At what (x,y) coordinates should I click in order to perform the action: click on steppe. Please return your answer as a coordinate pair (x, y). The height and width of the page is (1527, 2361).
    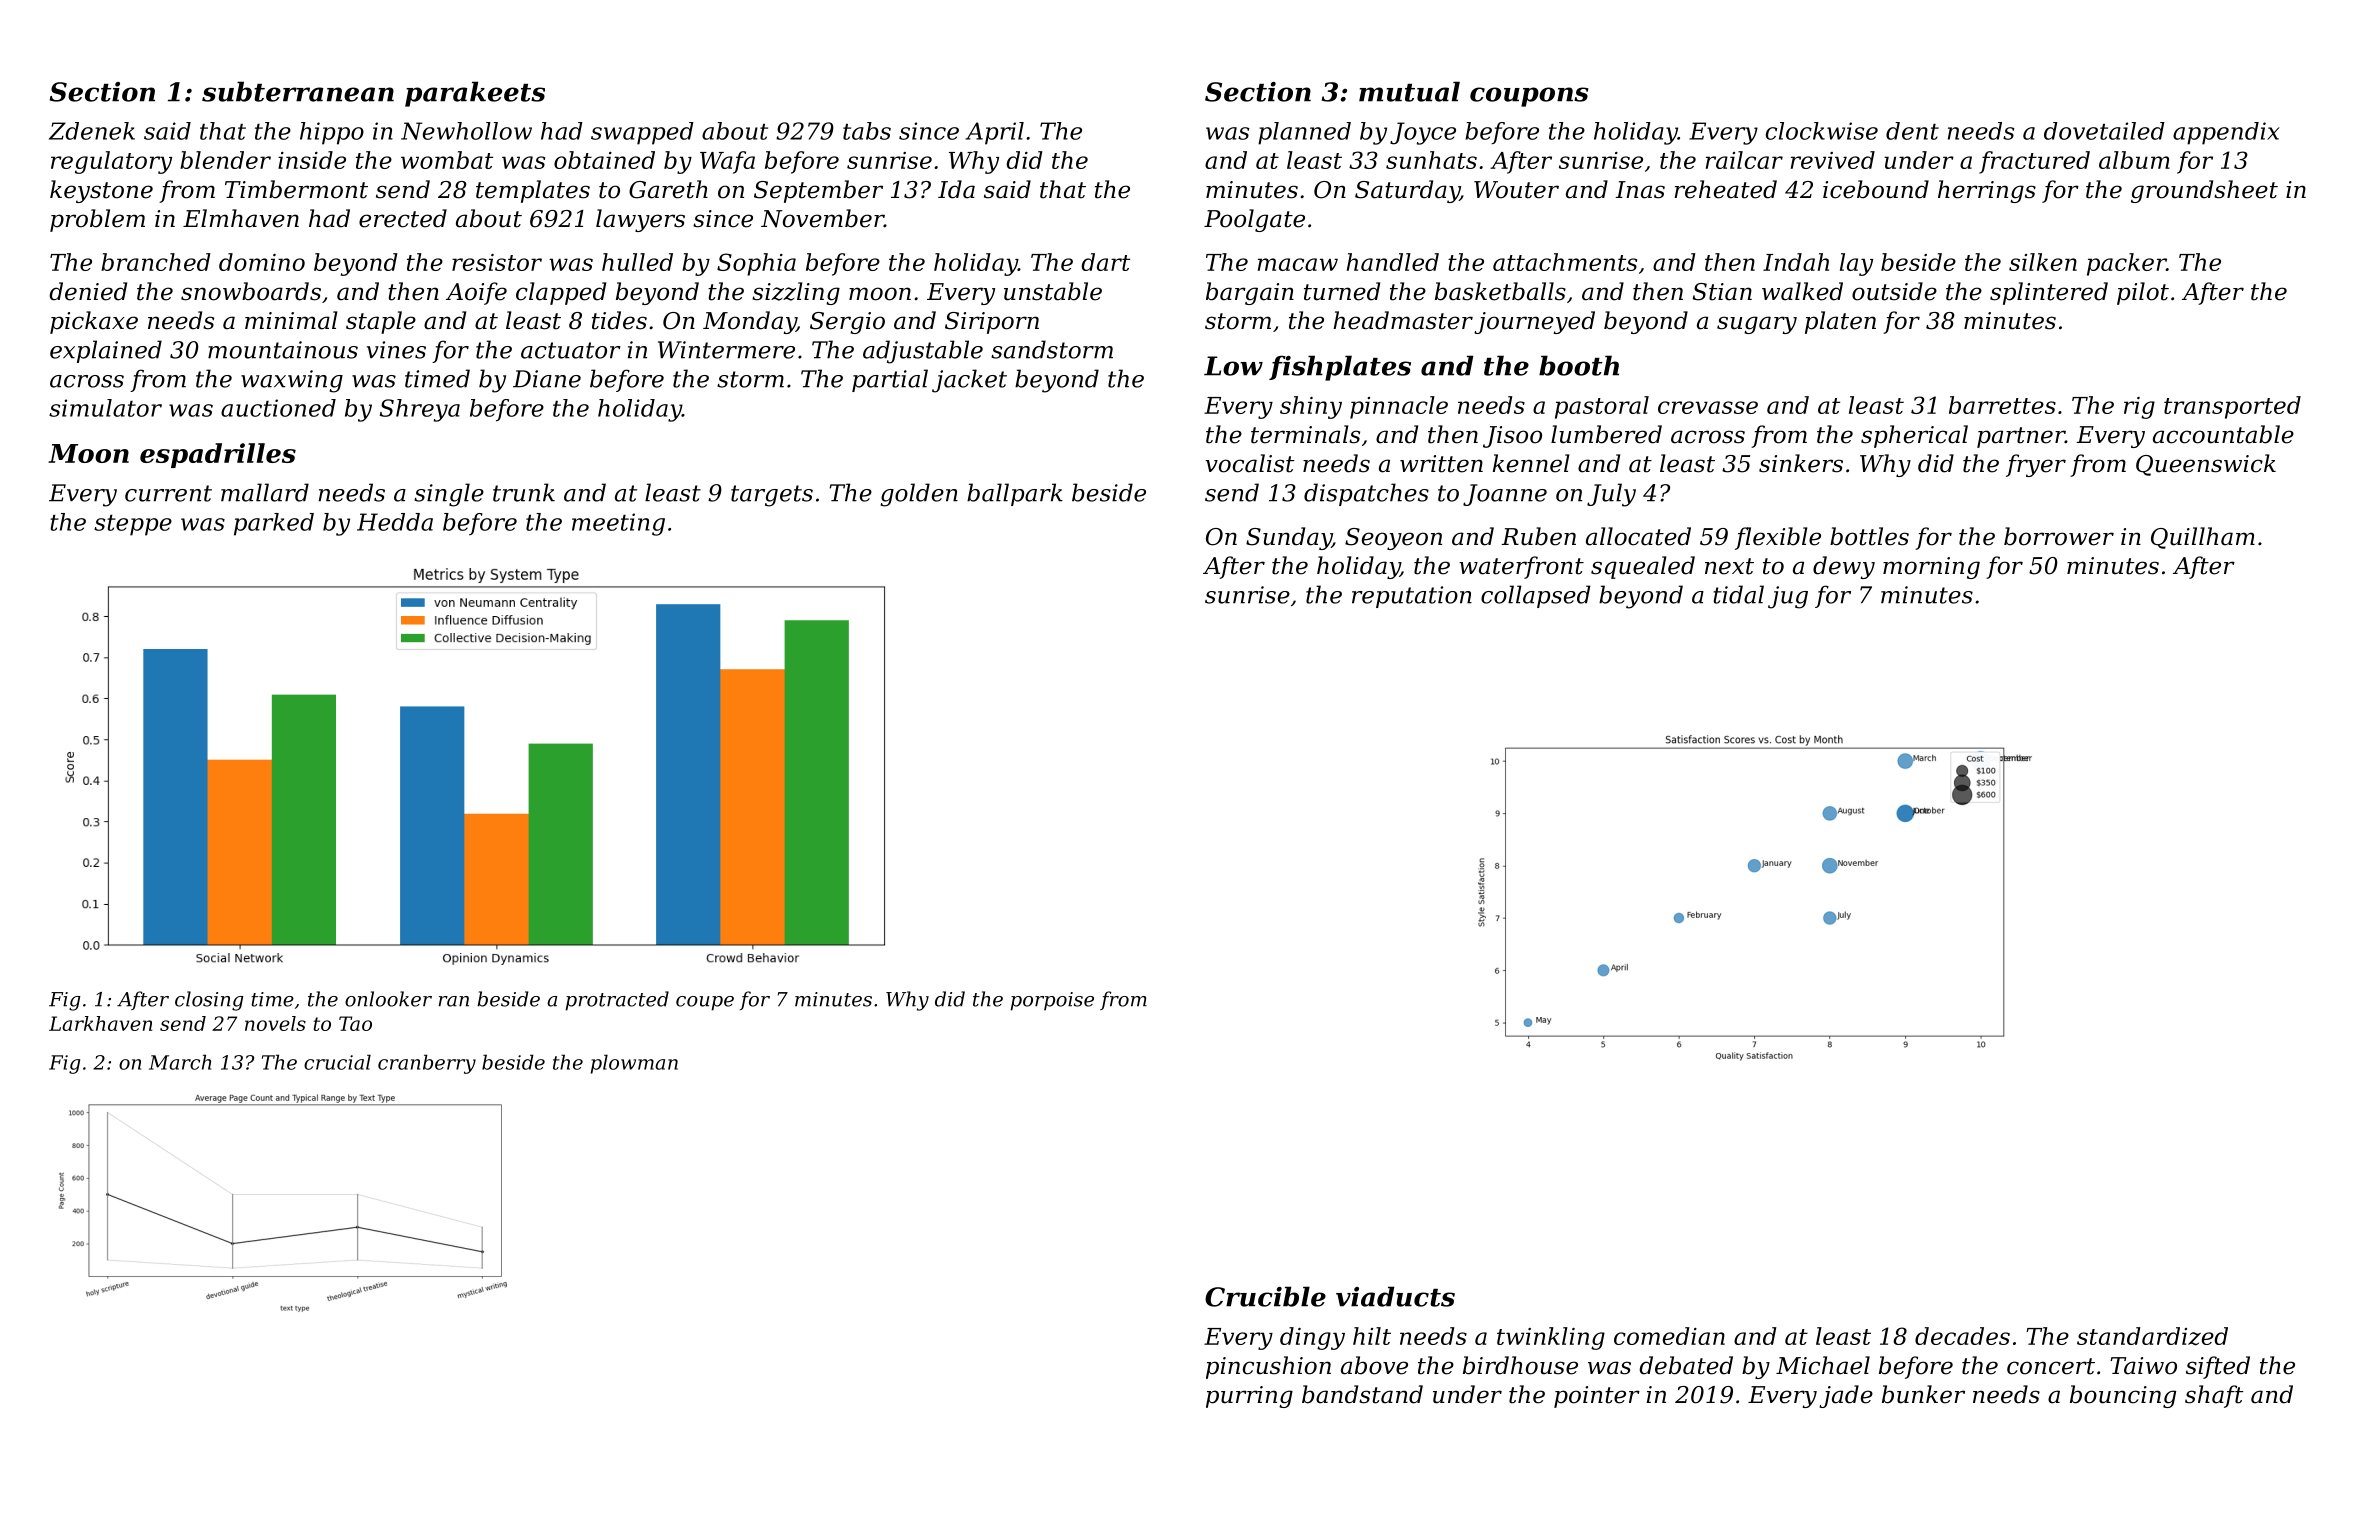
    Looking at the image, I should click on (133, 525).
